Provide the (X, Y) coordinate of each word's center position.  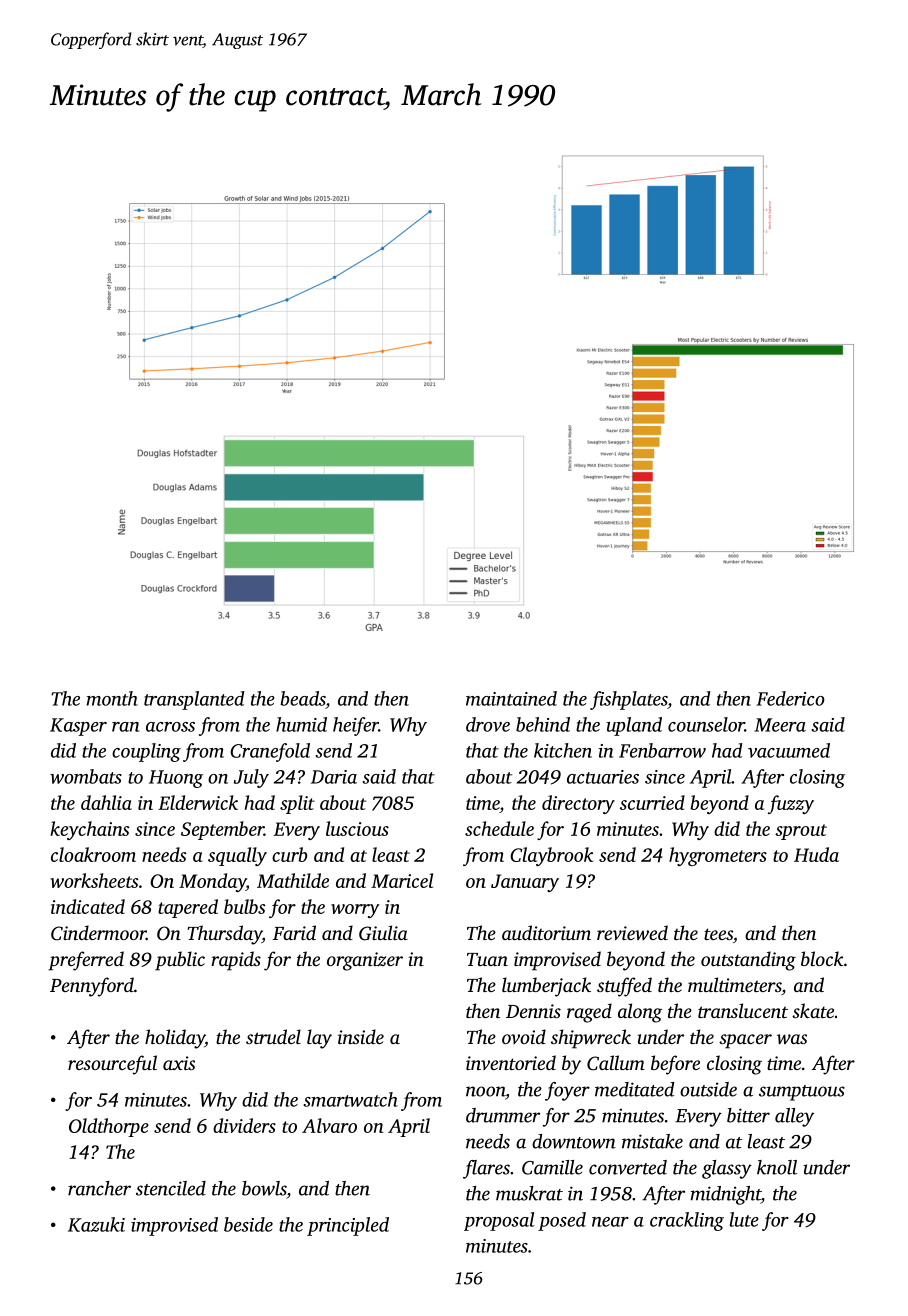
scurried (652, 802)
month (112, 698)
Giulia (383, 933)
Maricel (402, 880)
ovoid (524, 1036)
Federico (790, 698)
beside (248, 1224)
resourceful (112, 1065)
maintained (511, 698)
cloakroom (93, 854)
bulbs (244, 906)
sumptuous (802, 1093)
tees (718, 934)
